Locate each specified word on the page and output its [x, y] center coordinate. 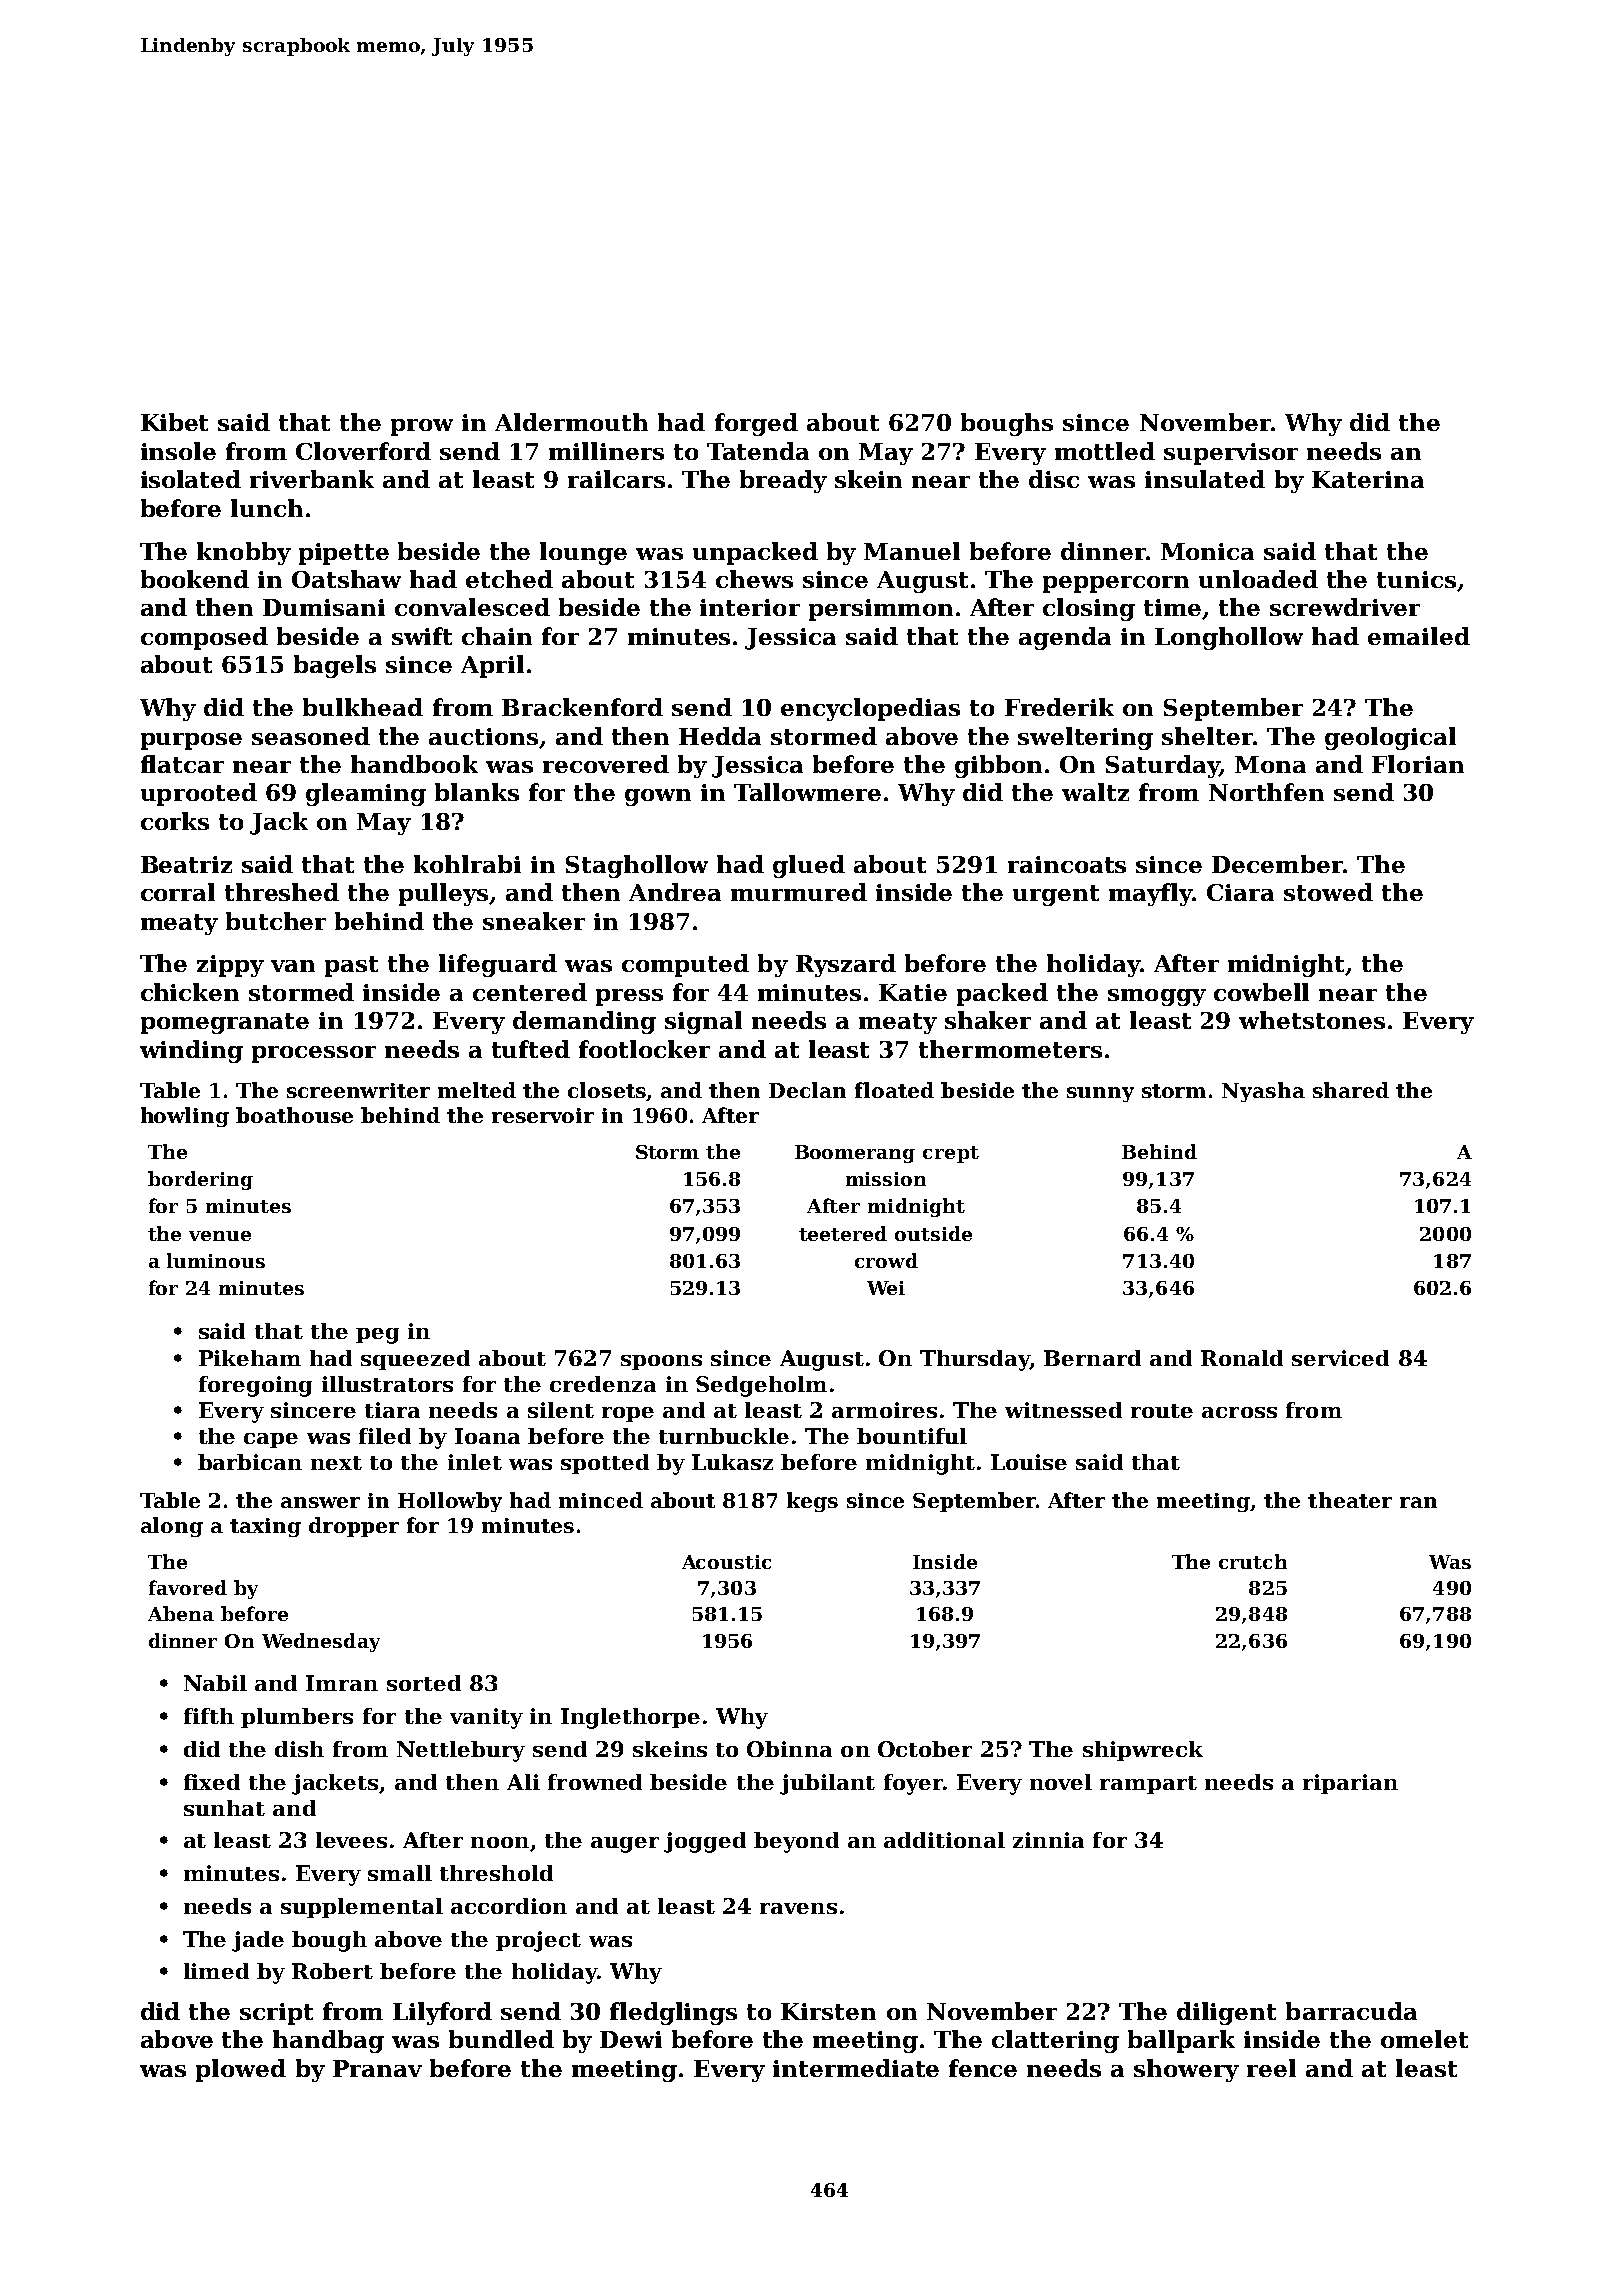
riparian [1350, 1784]
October [925, 1749]
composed [204, 638]
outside [933, 1233]
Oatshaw [346, 579]
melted [477, 1090]
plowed [241, 2070]
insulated [1205, 479]
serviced [1340, 1358]
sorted [424, 1683]
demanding [584, 1022]
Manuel [912, 551]
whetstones [1312, 1020]
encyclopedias [870, 709]
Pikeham [250, 1358]
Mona [1270, 764]
